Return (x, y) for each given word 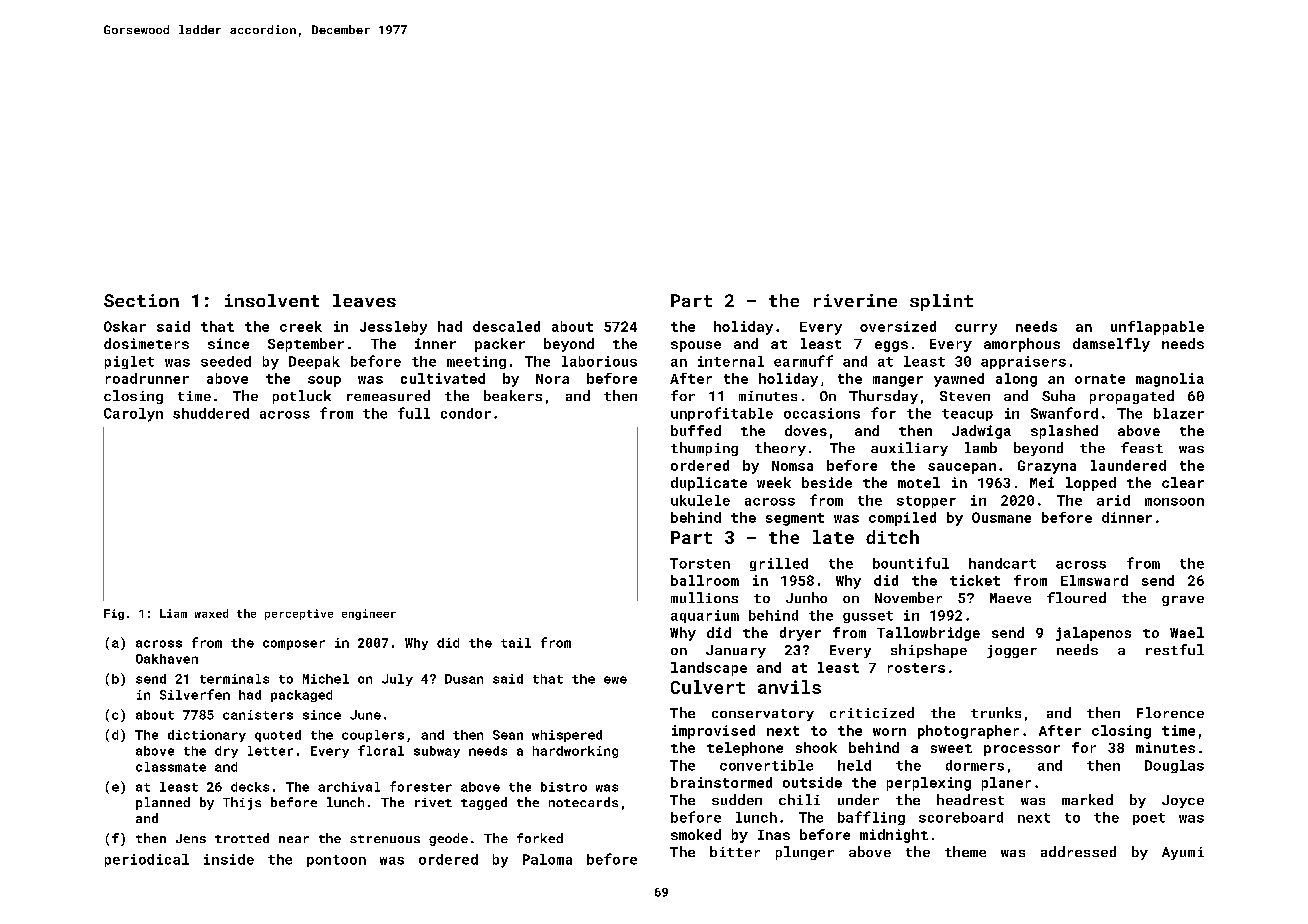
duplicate (709, 484)
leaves (364, 300)
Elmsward (1094, 580)
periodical (147, 860)
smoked (696, 834)
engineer (369, 614)
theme (965, 851)
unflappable (1157, 328)
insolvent (272, 300)
